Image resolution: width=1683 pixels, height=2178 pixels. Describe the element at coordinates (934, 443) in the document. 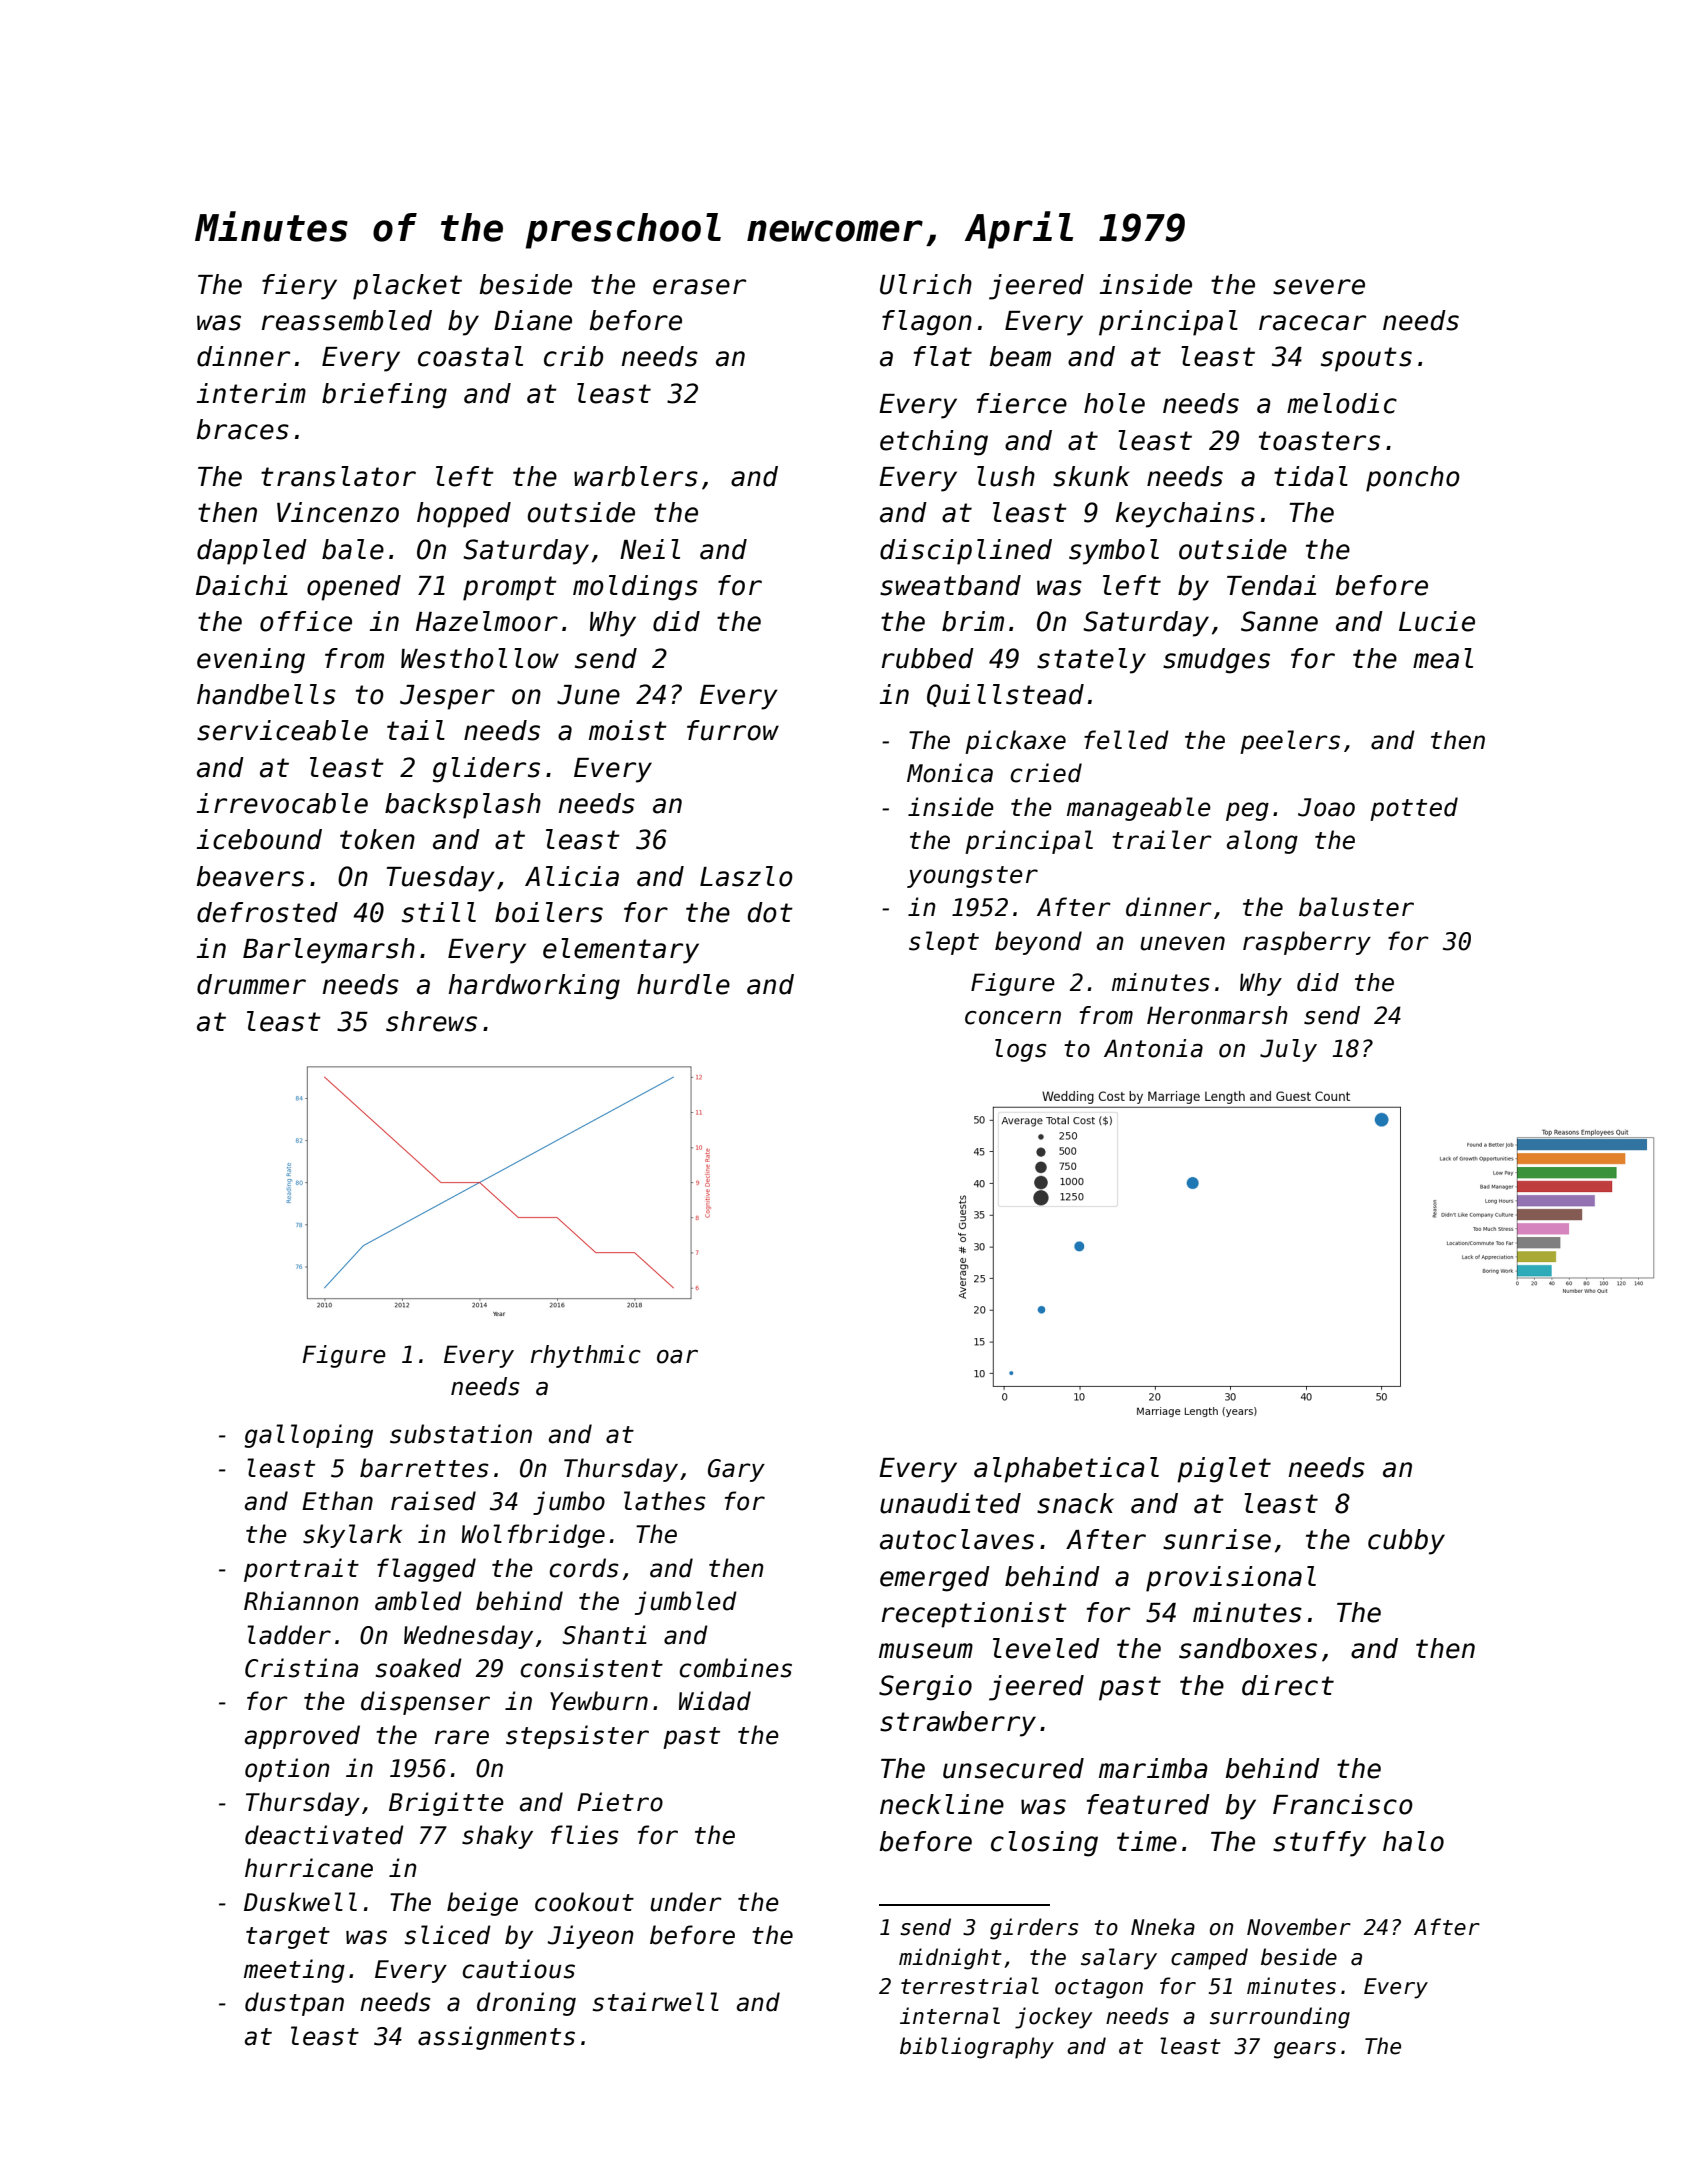

I see `etching` at that location.
